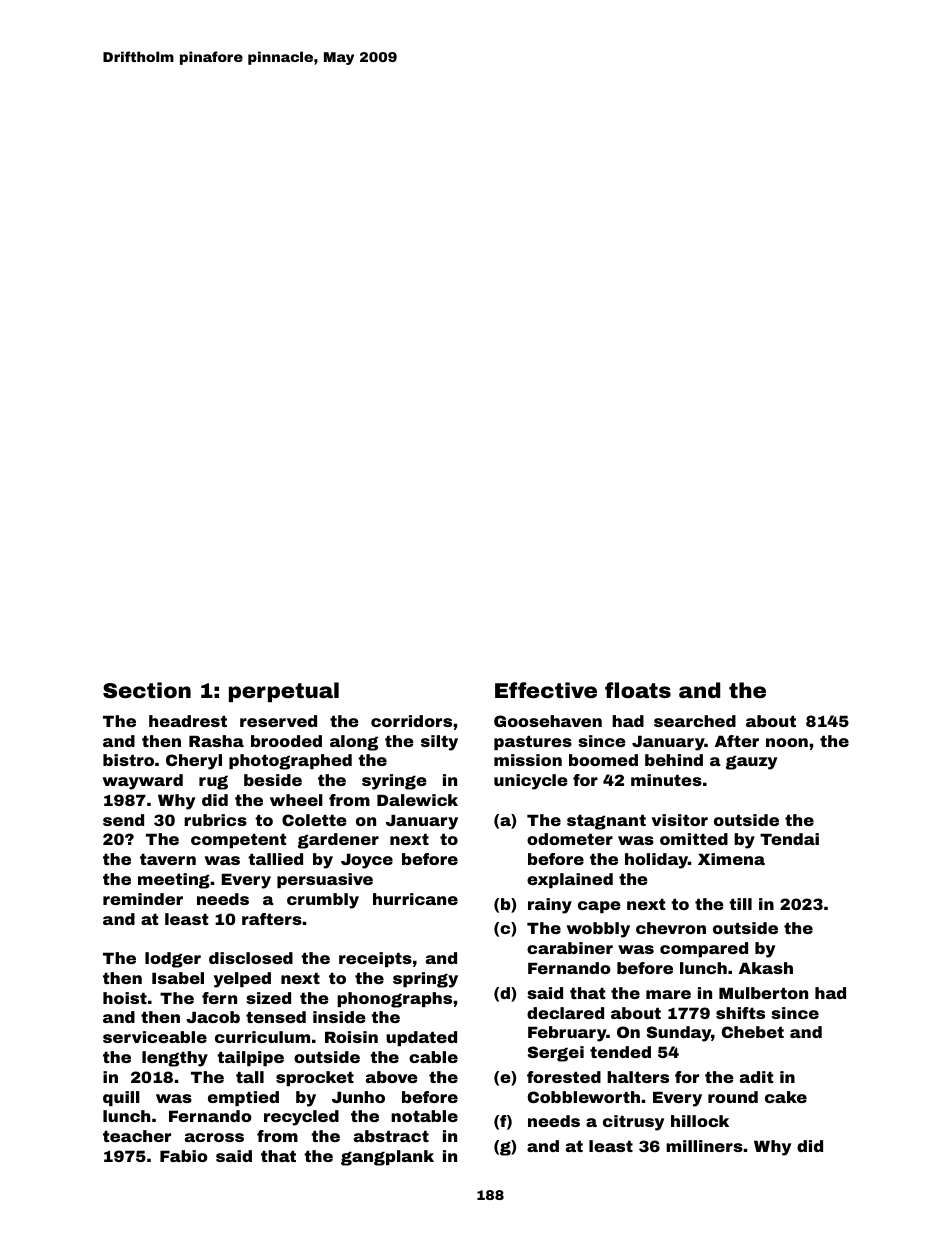  Describe the element at coordinates (137, 1136) in the screenshot. I see `teacher` at that location.
